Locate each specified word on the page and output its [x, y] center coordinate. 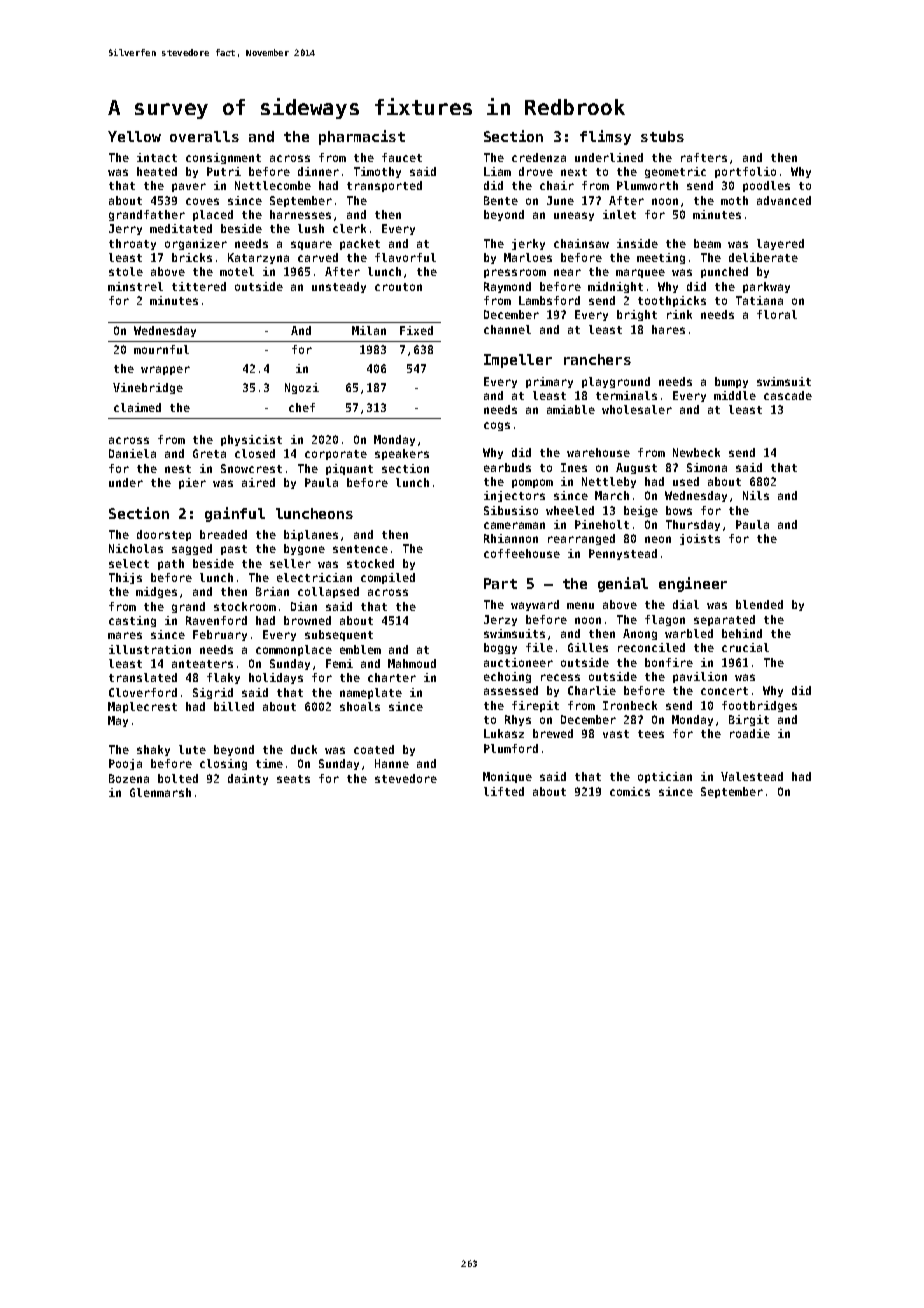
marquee [640, 273]
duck [304, 749]
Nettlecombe [273, 185]
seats [293, 779]
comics [630, 791]
